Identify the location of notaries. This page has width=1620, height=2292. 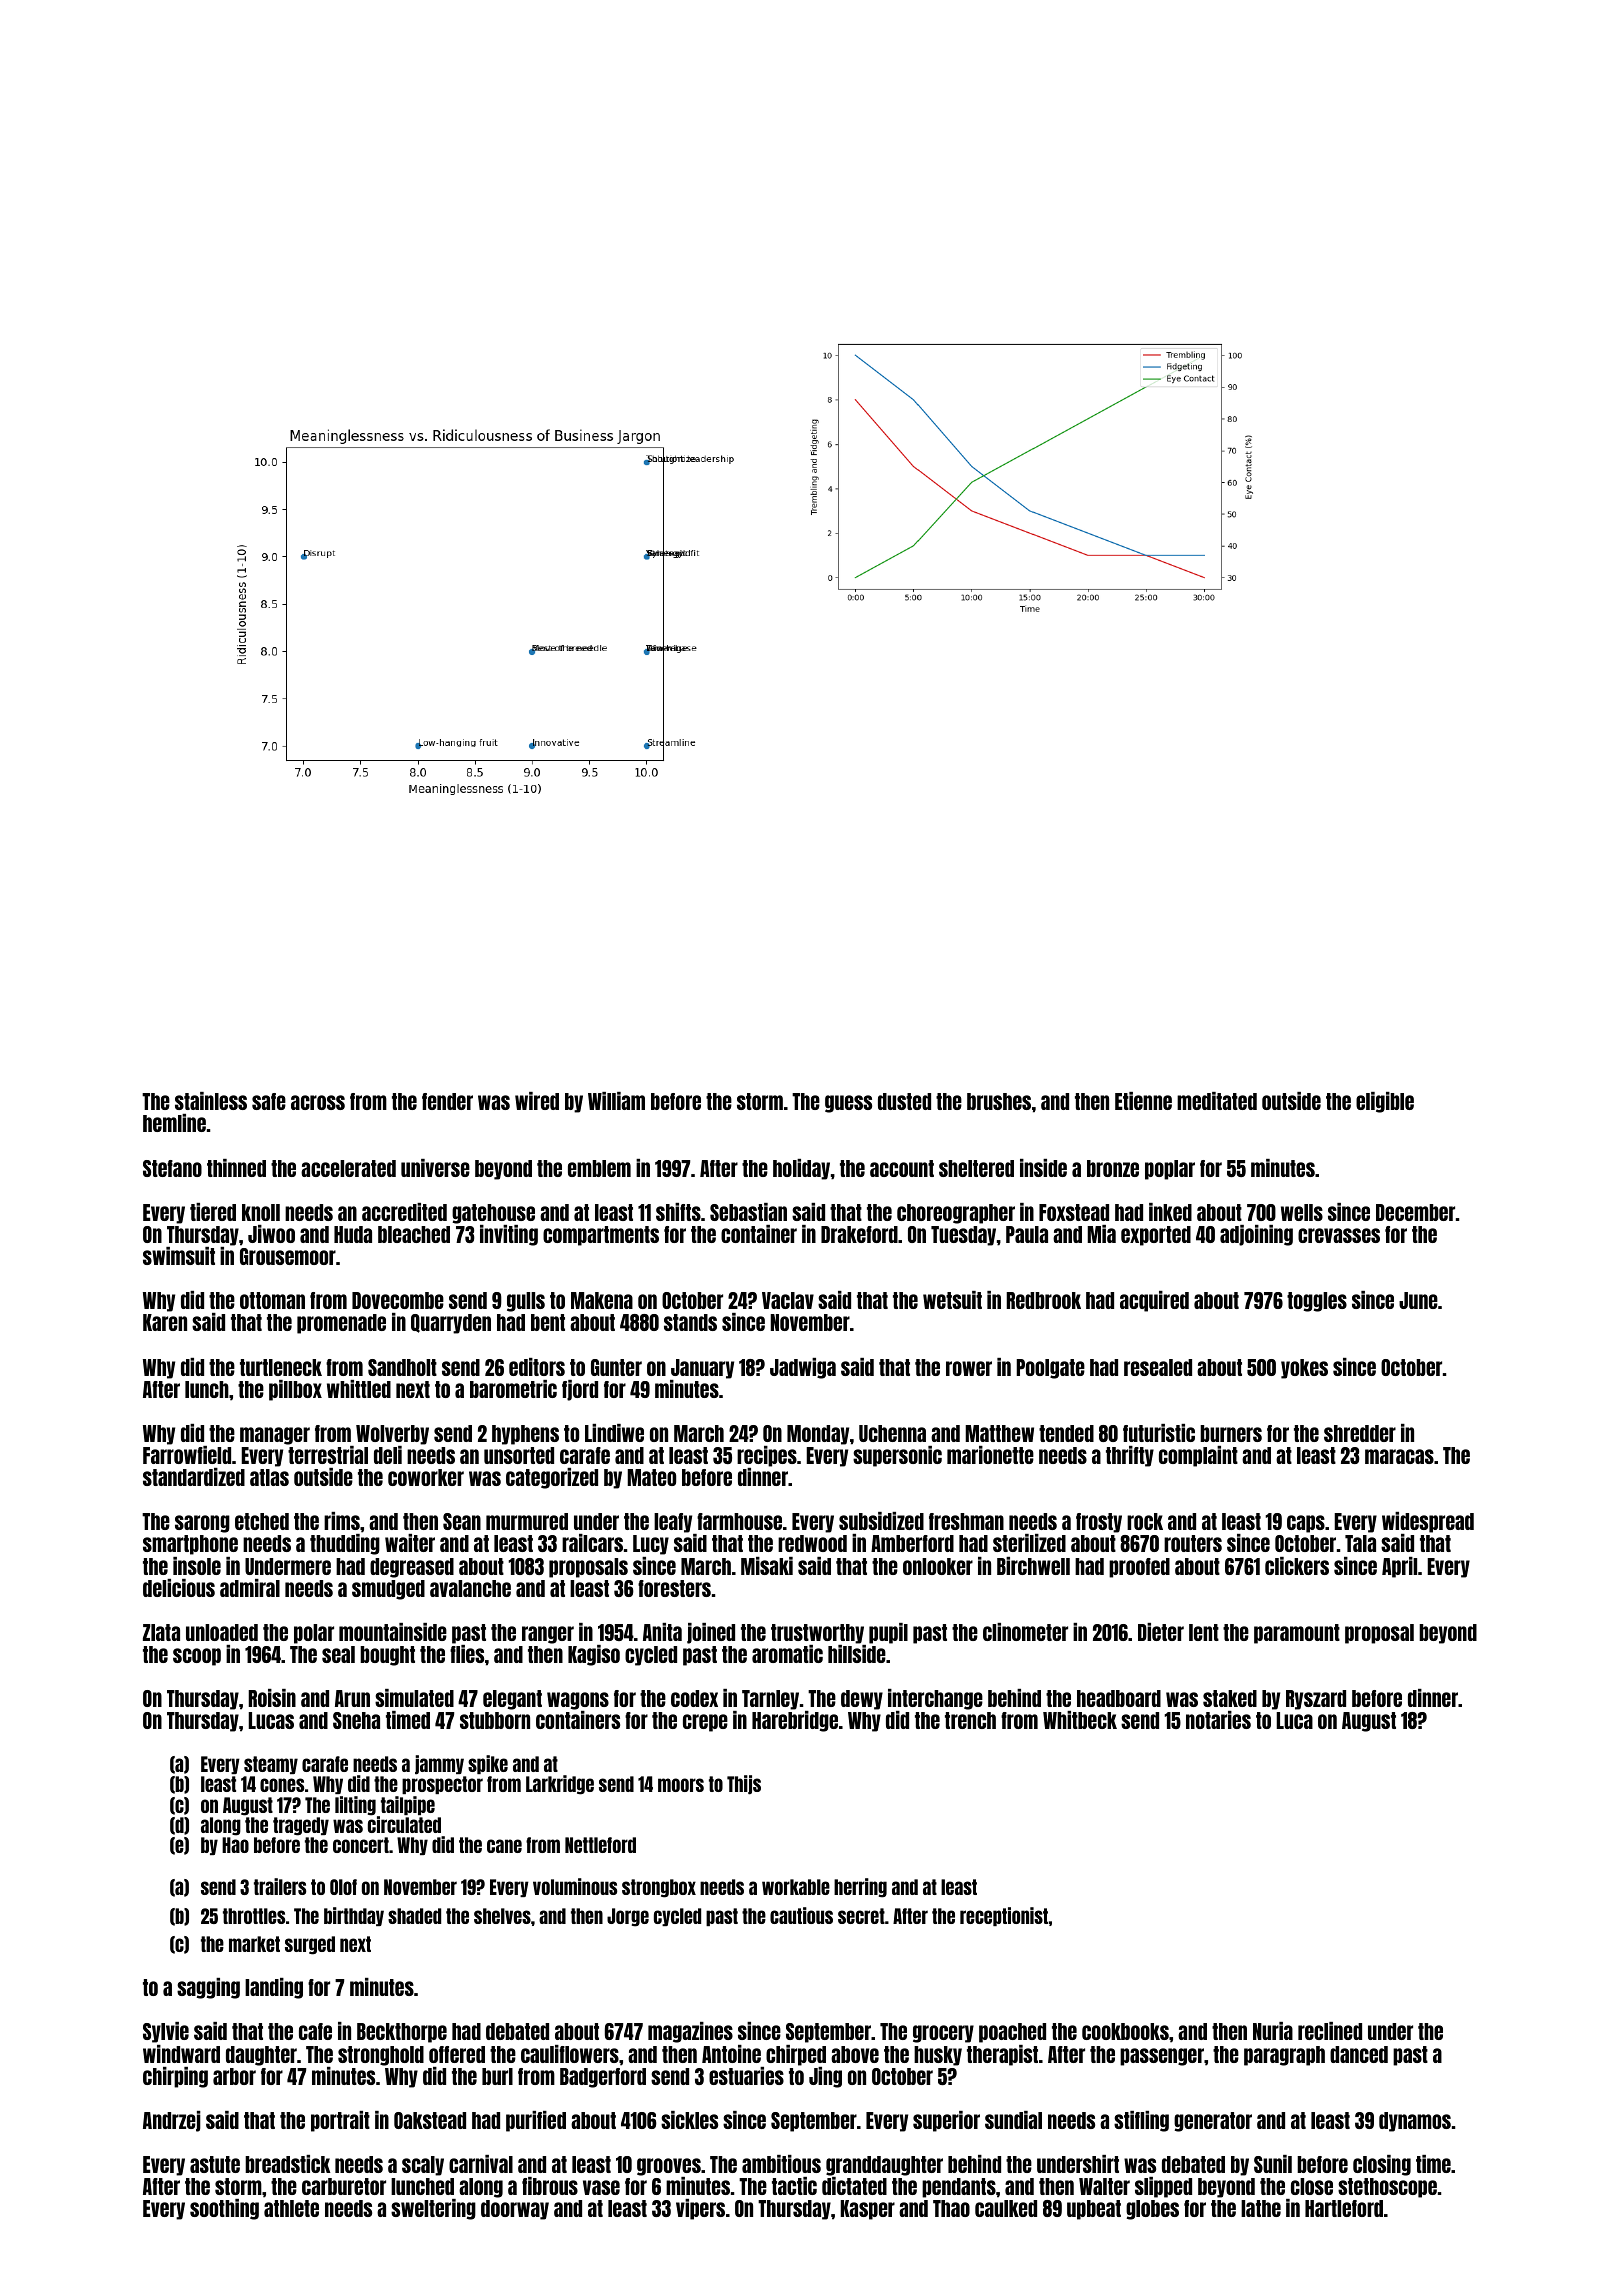
(1218, 1720).
